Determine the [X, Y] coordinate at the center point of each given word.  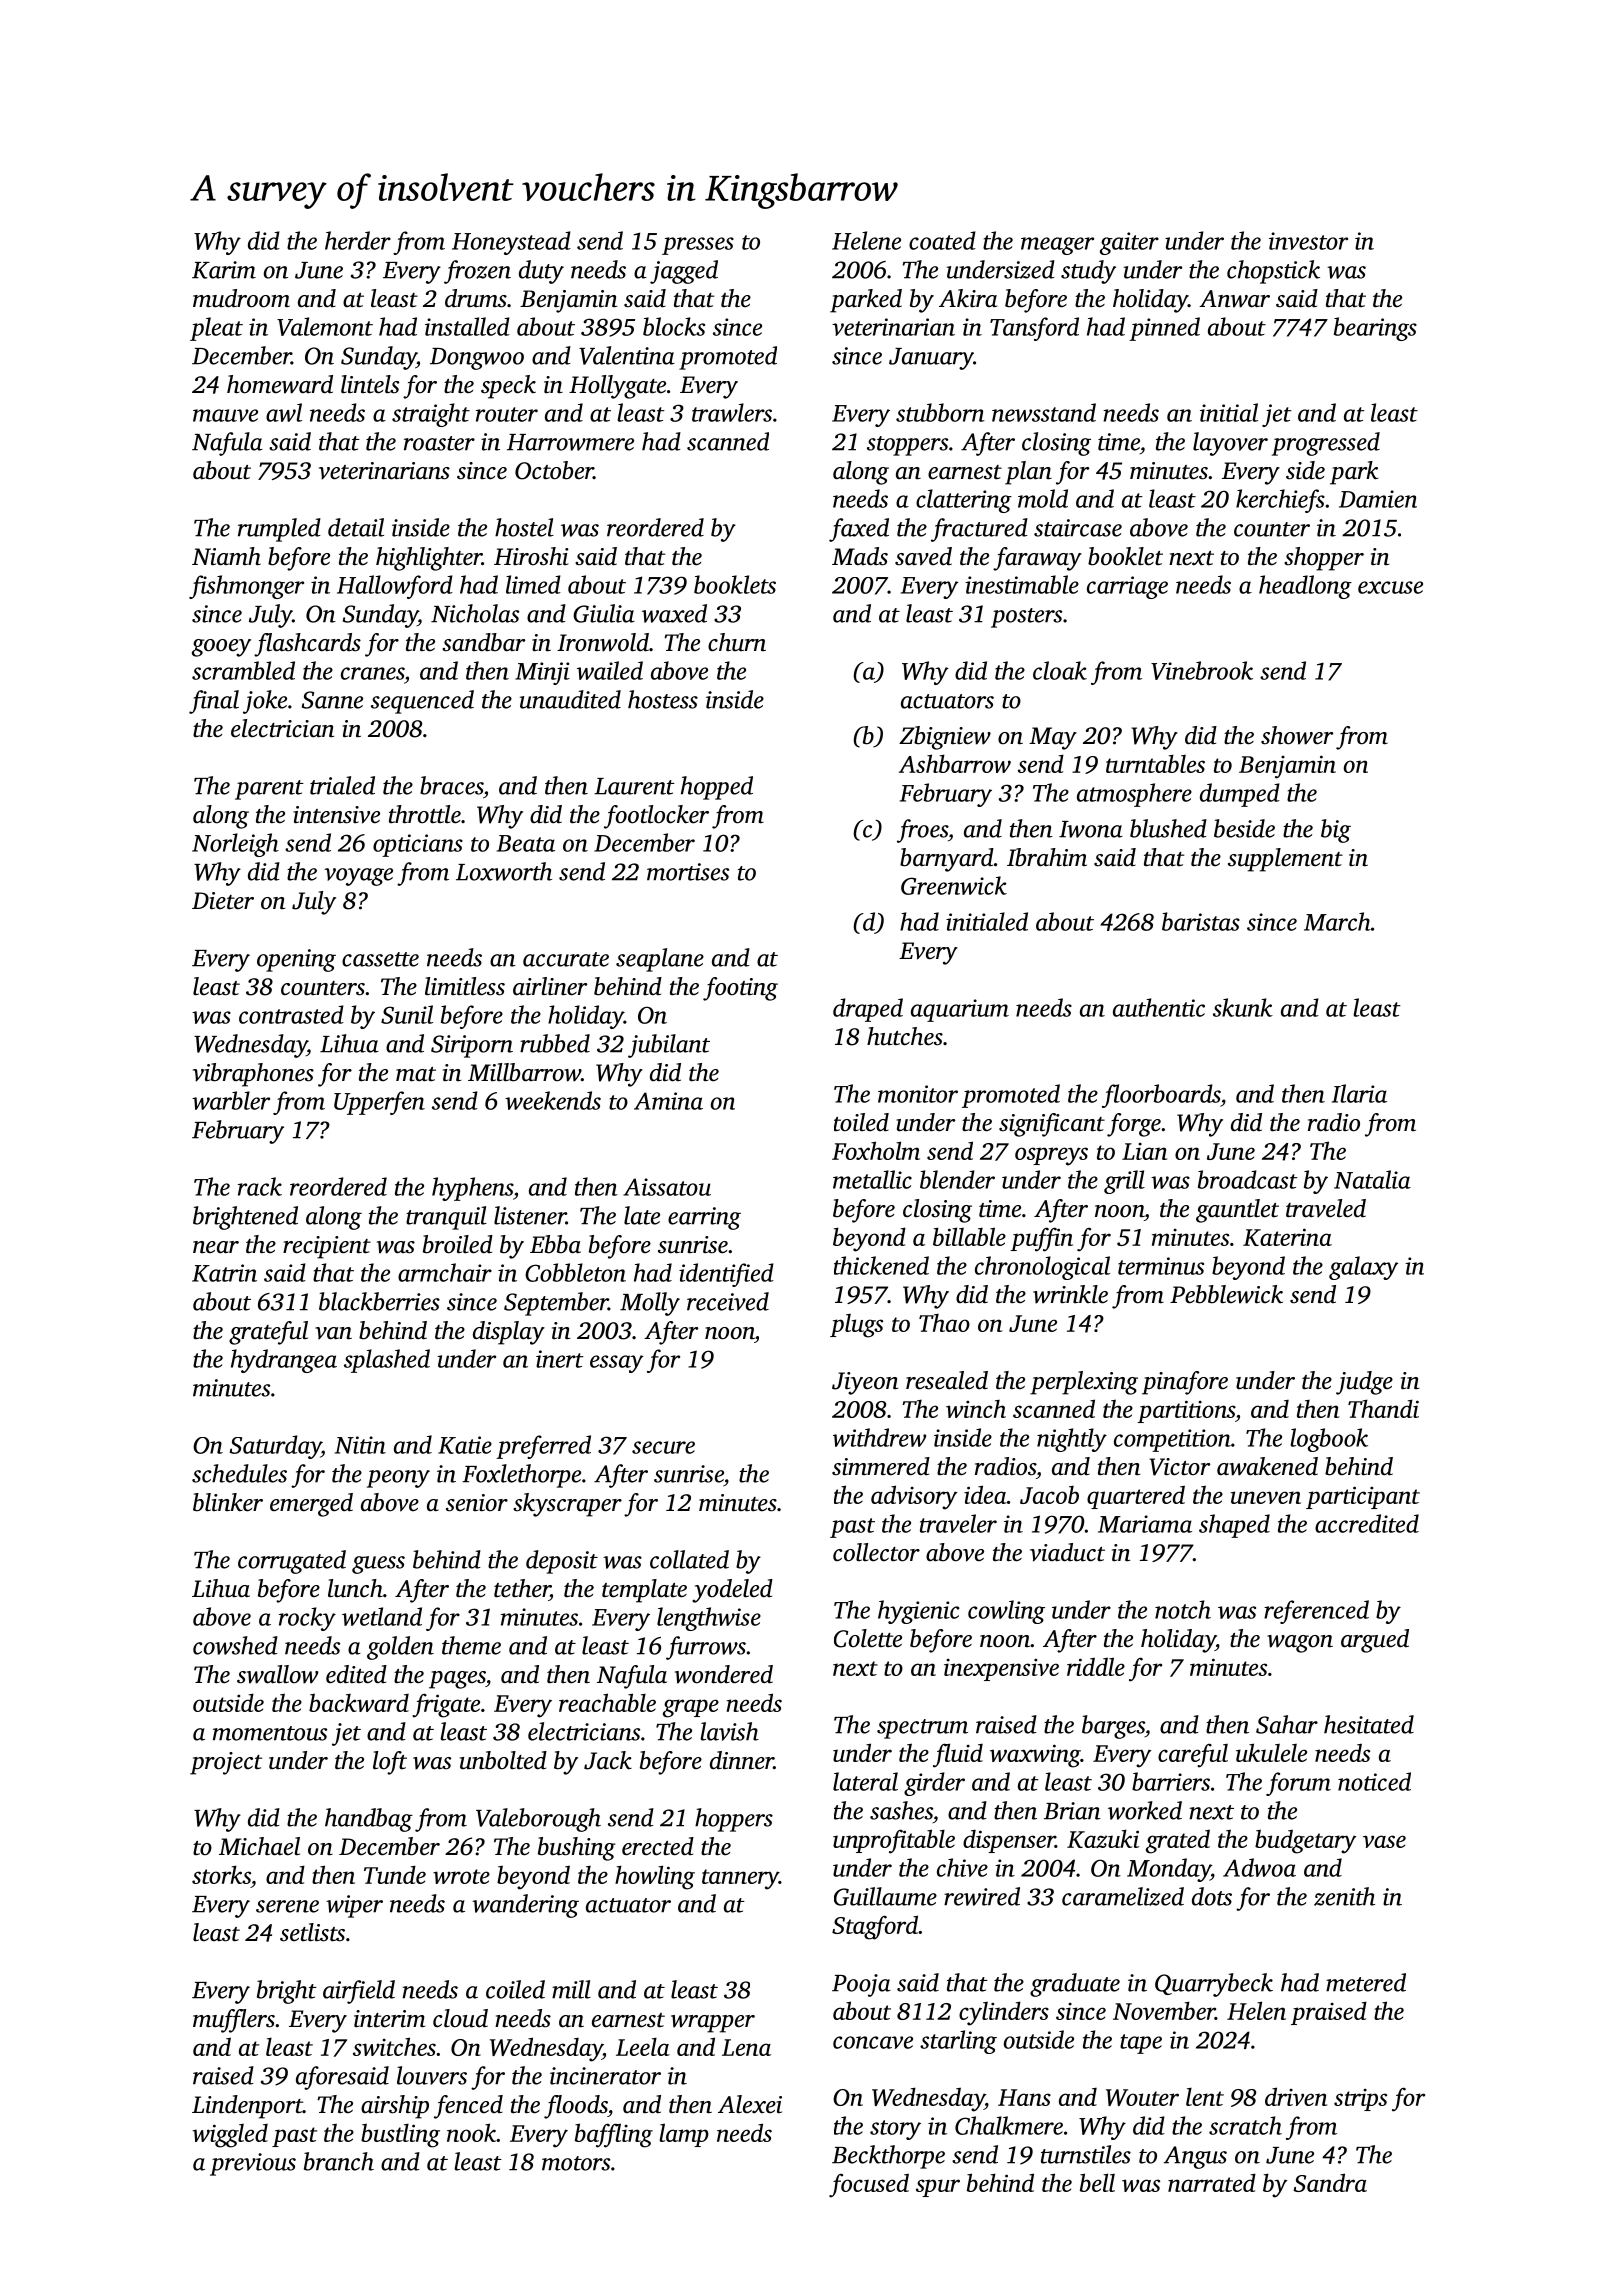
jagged [684, 272]
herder [358, 240]
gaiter [1129, 243]
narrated [1212, 2182]
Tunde [395, 1874]
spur [938, 2188]
